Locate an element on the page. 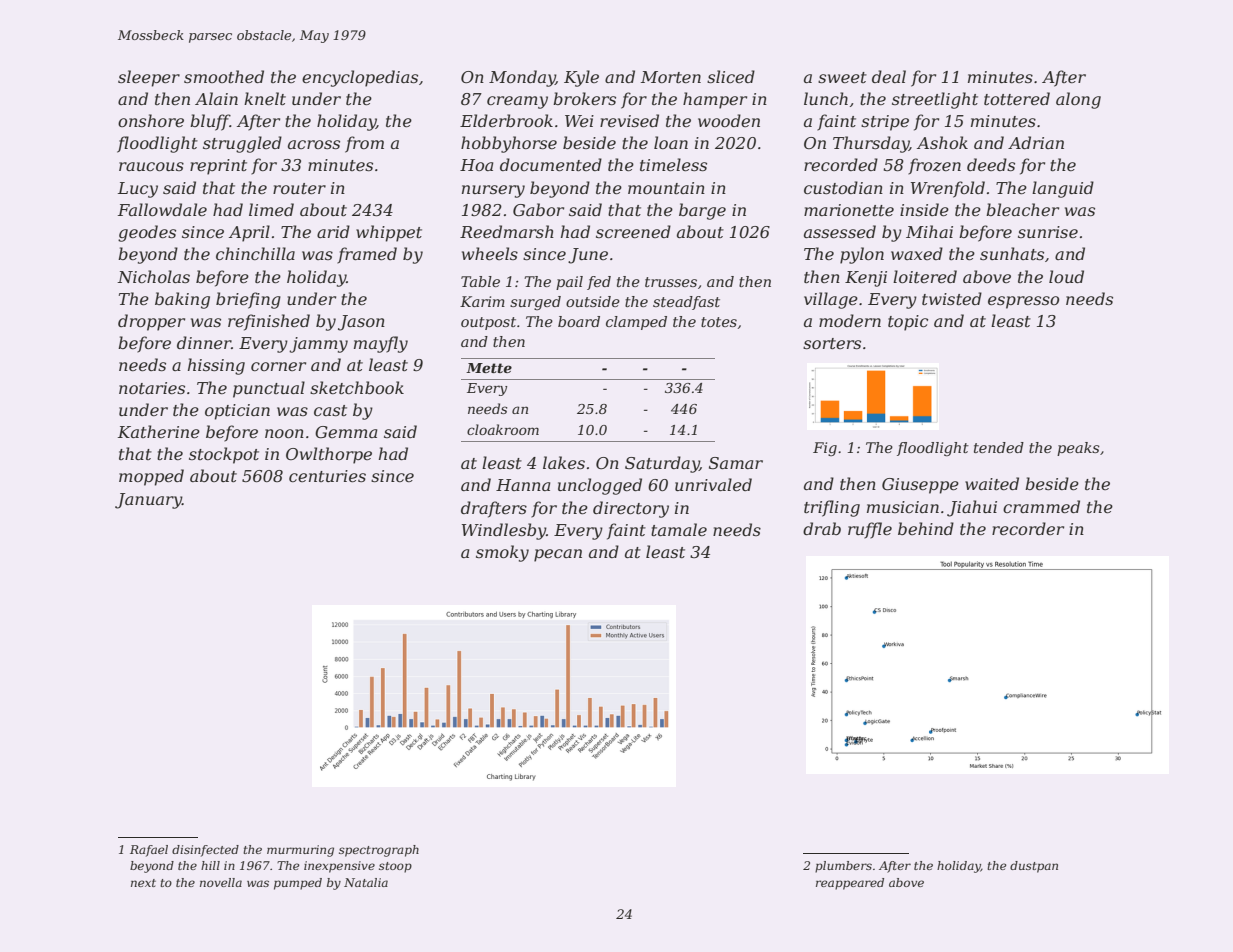 This page has height=952, width=1233. surged is located at coordinates (535, 303).
